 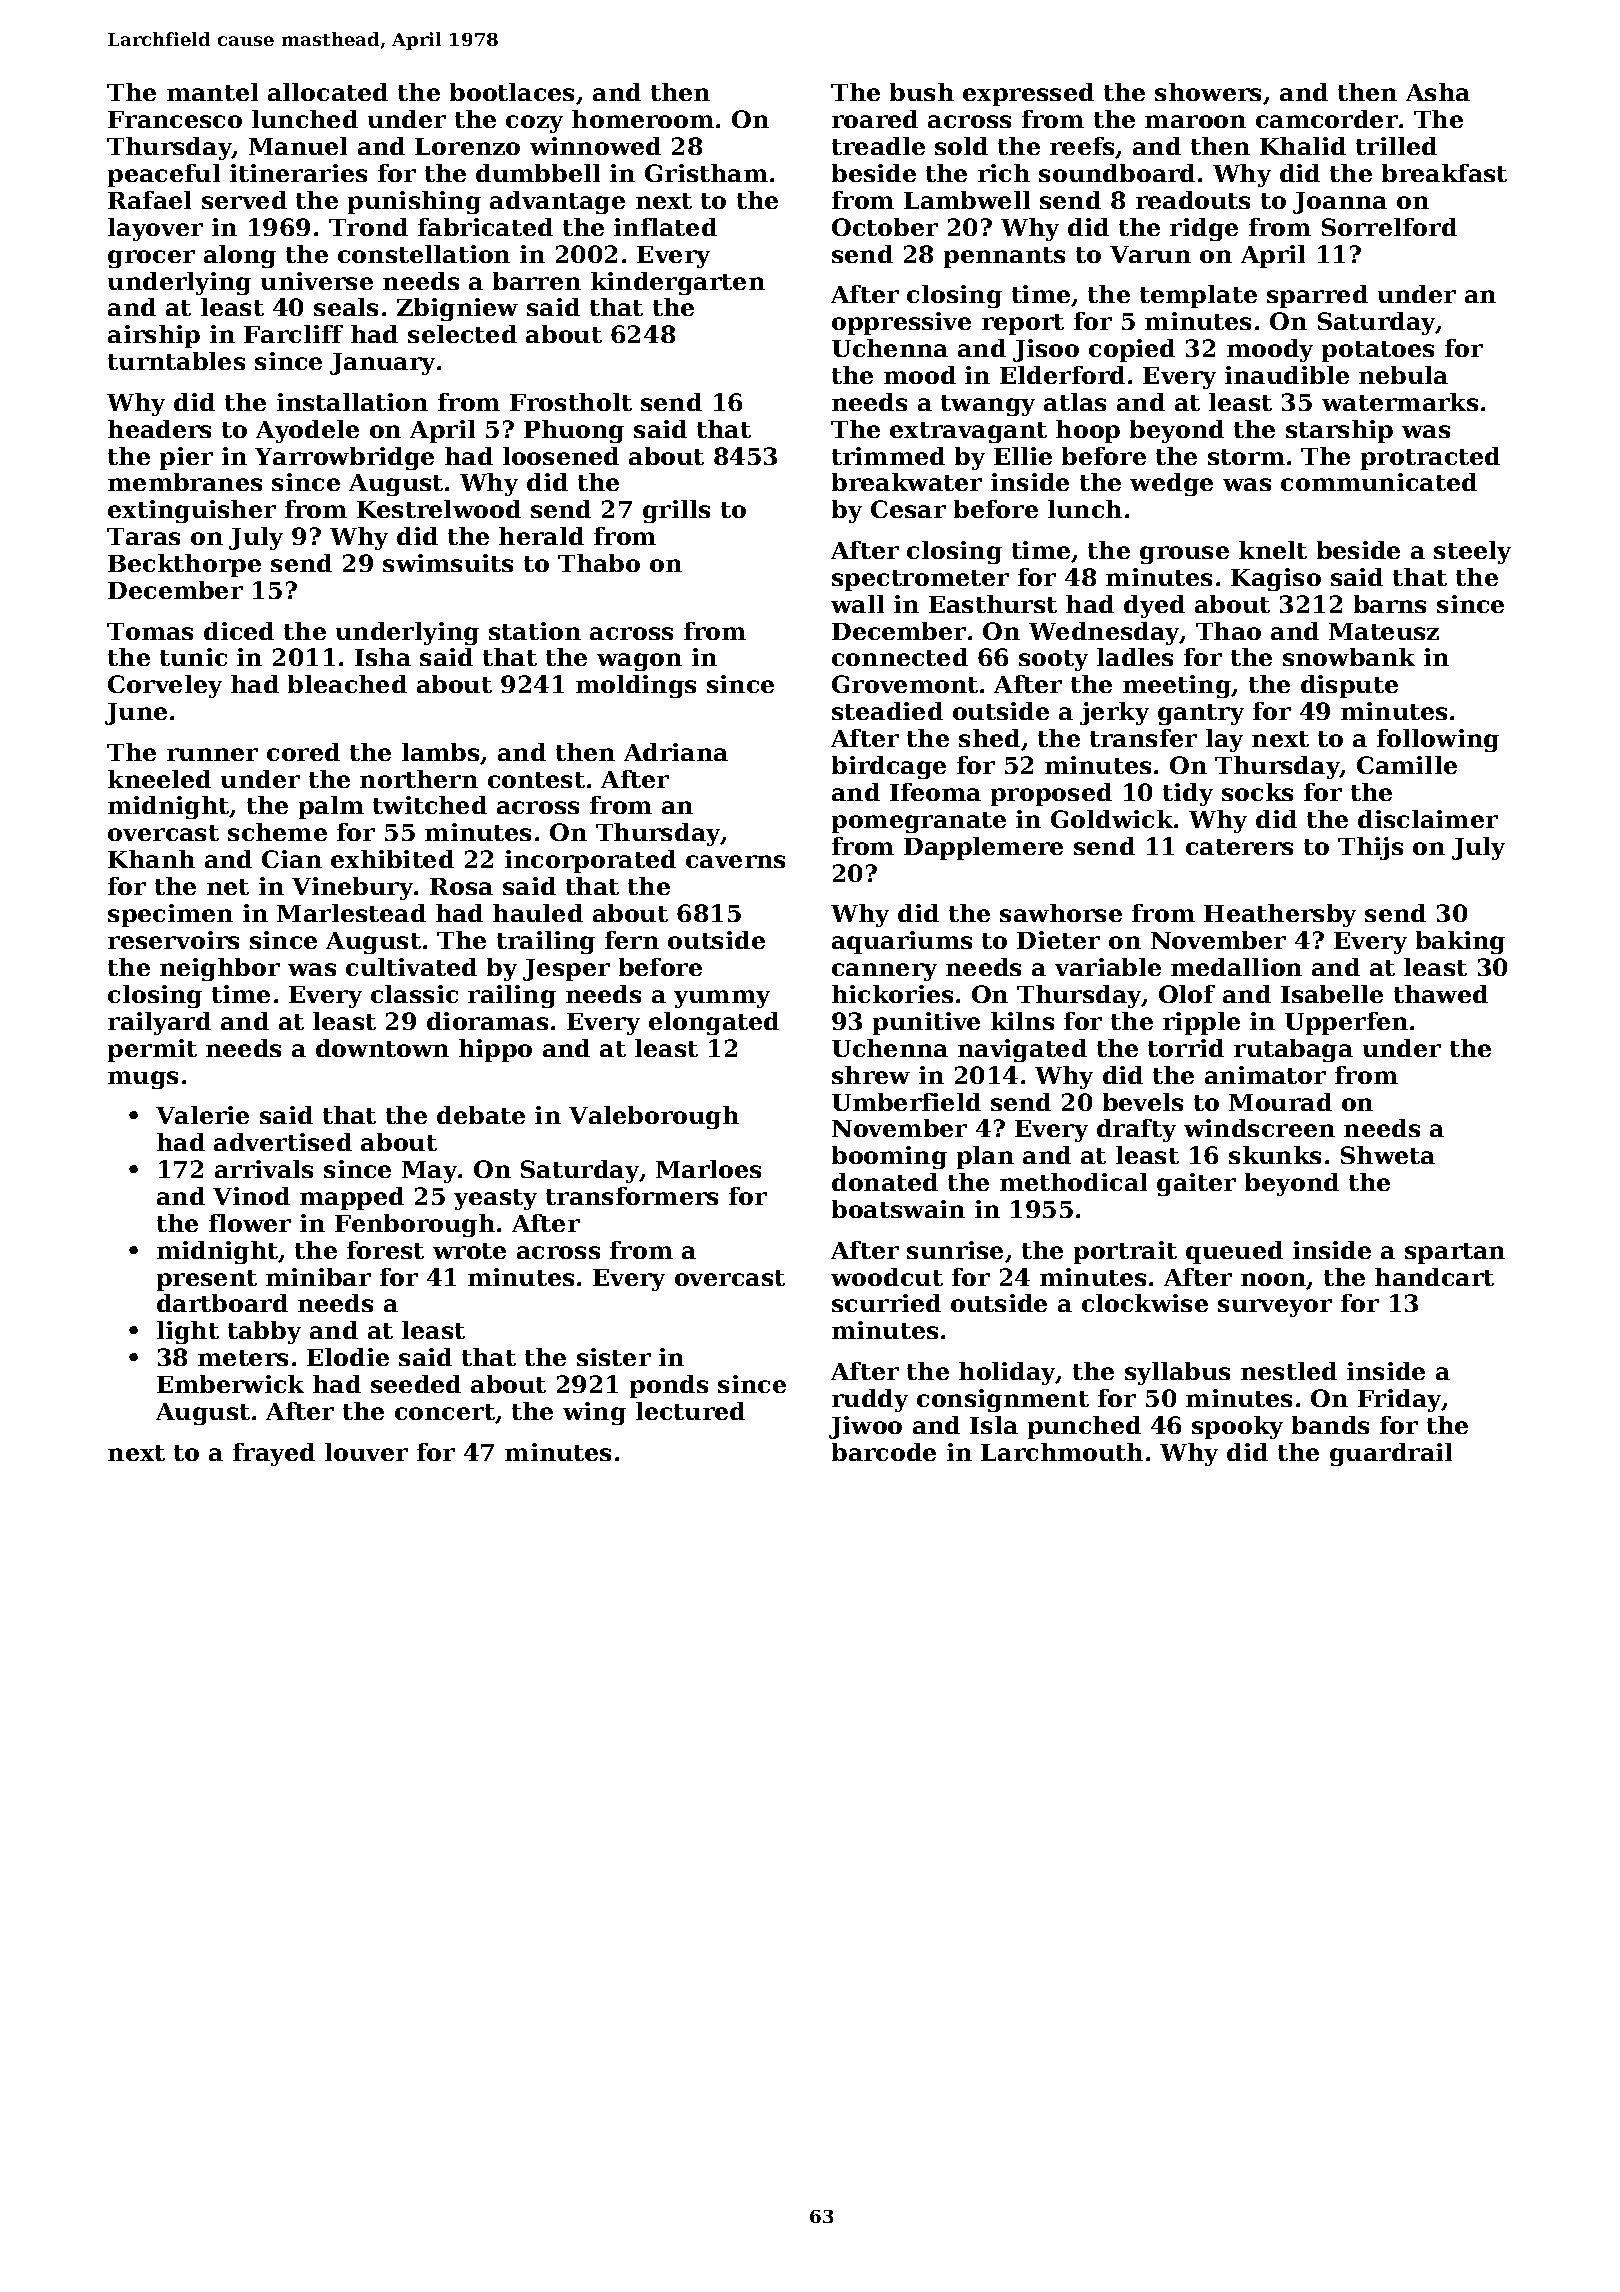 What do you see at coordinates (274, 1454) in the screenshot?
I see `frayed` at bounding box center [274, 1454].
